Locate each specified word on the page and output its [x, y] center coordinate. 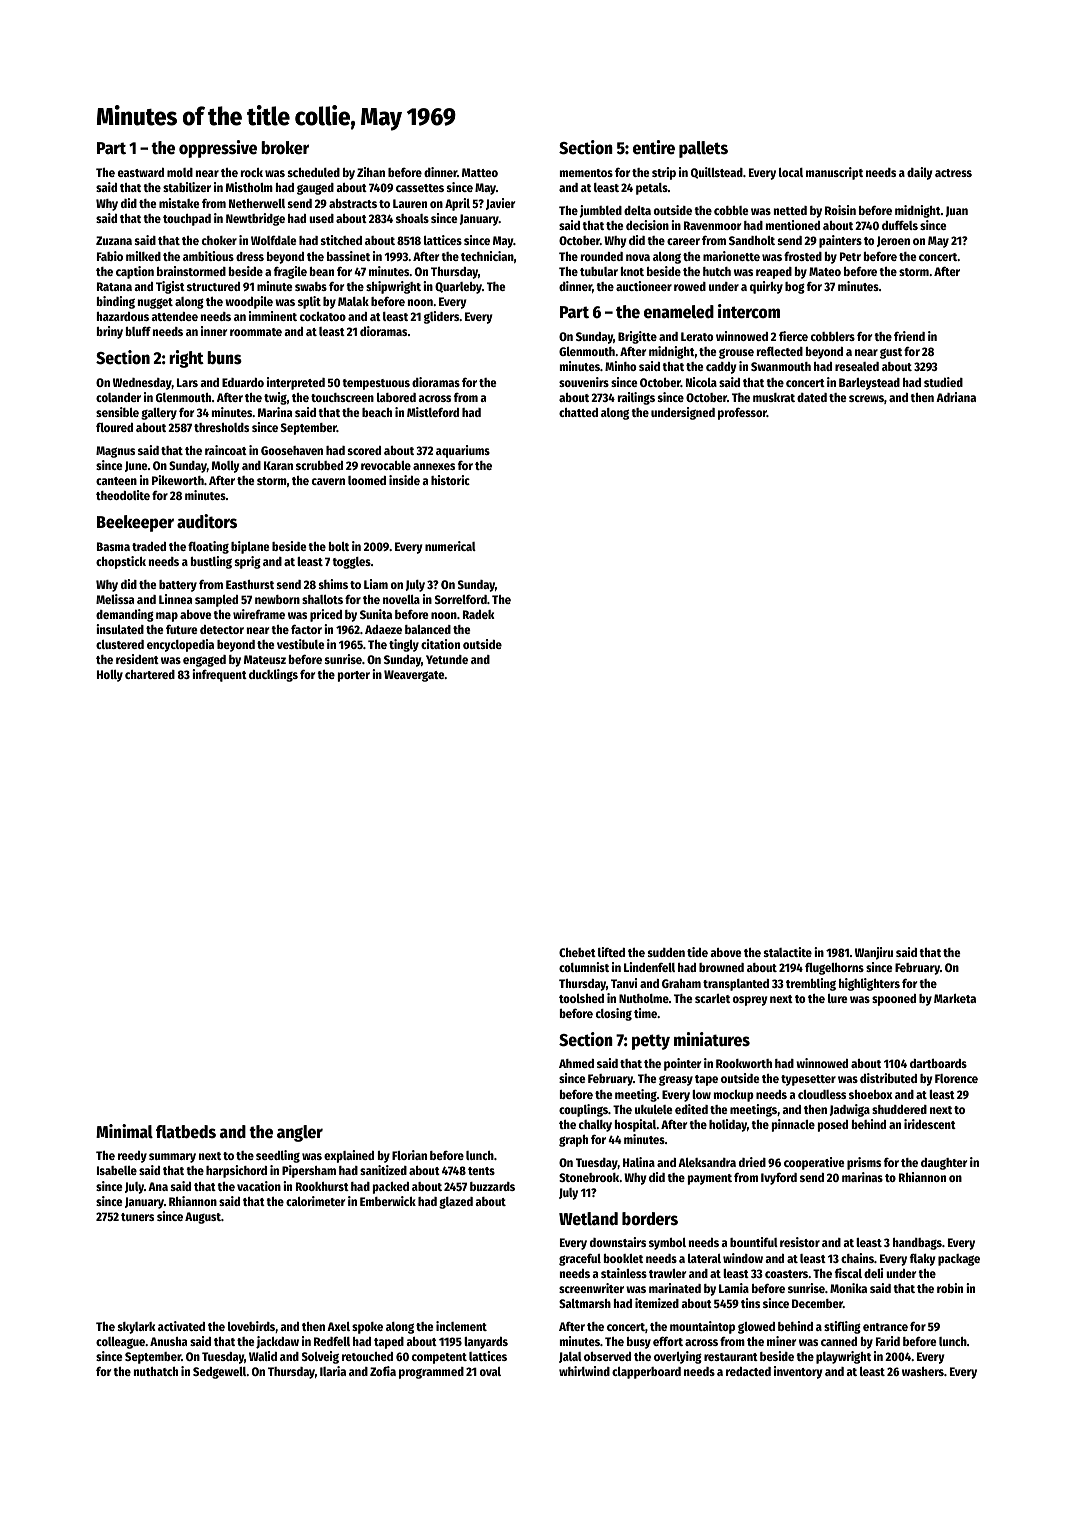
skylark [137, 1328]
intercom [749, 311]
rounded [602, 256]
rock [252, 172]
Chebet [577, 952]
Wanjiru [874, 953]
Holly [110, 676]
